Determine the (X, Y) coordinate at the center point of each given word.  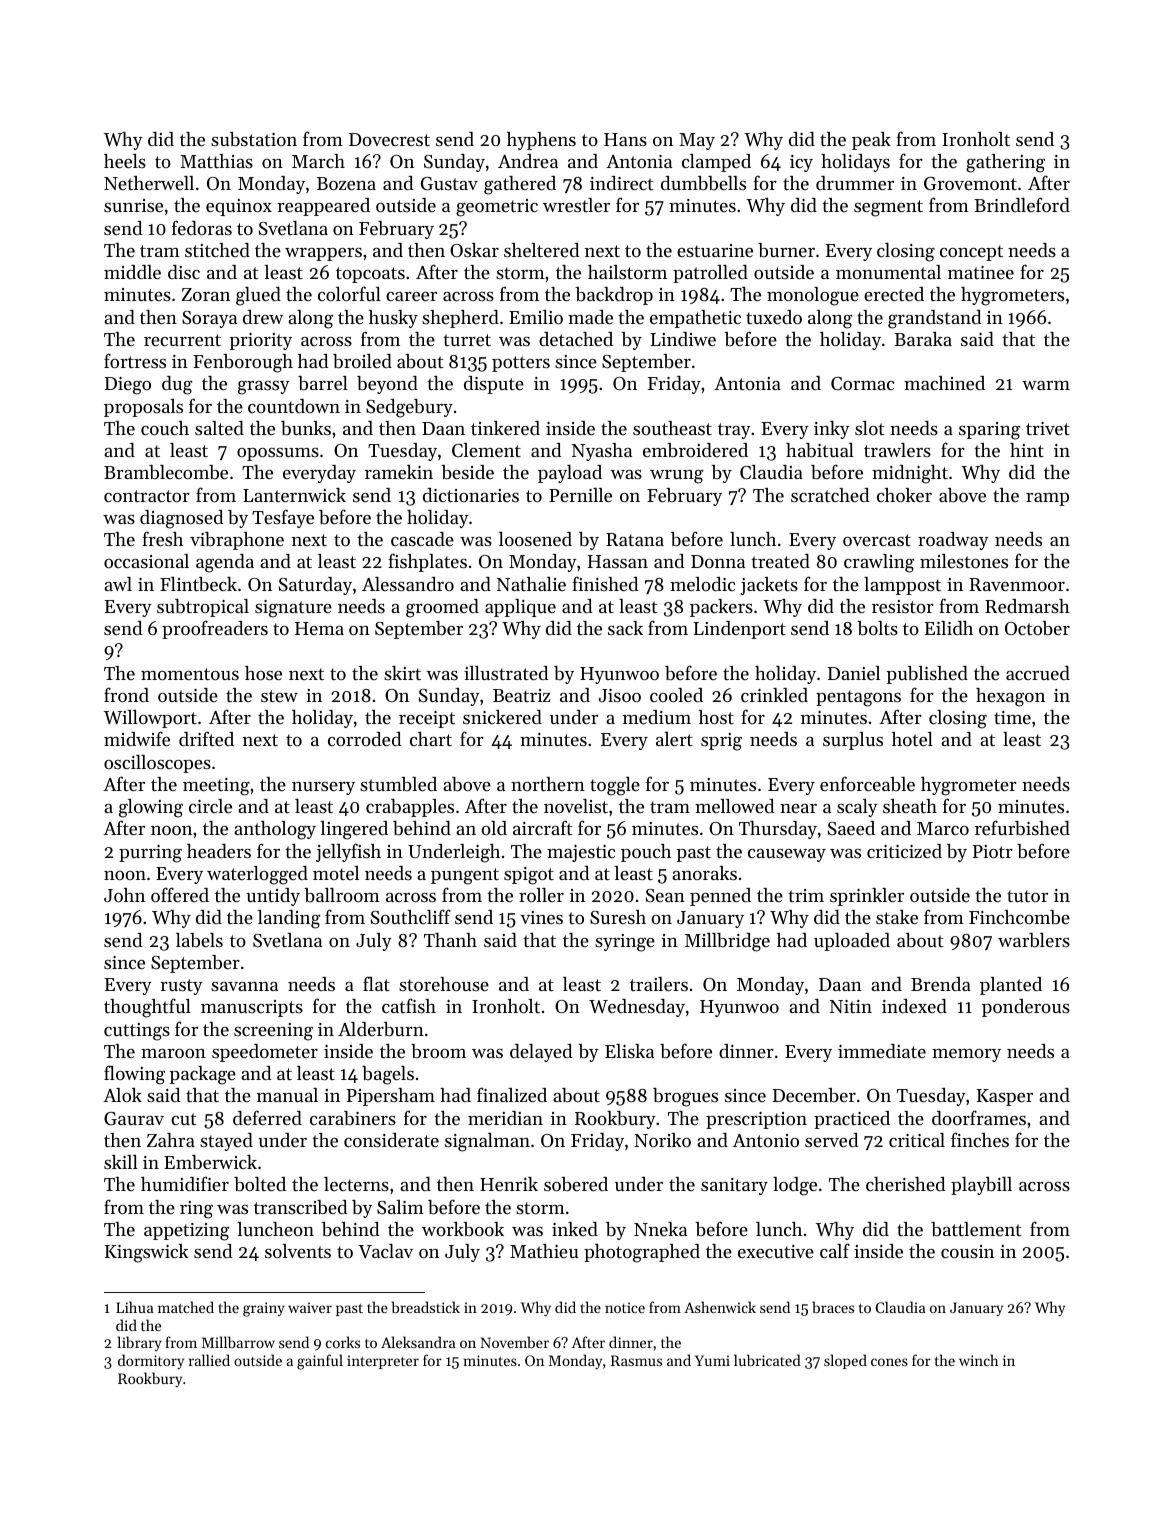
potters (521, 364)
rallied (209, 1360)
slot (869, 428)
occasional (146, 561)
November (514, 1342)
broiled (362, 361)
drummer (855, 183)
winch (978, 1360)
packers (721, 608)
